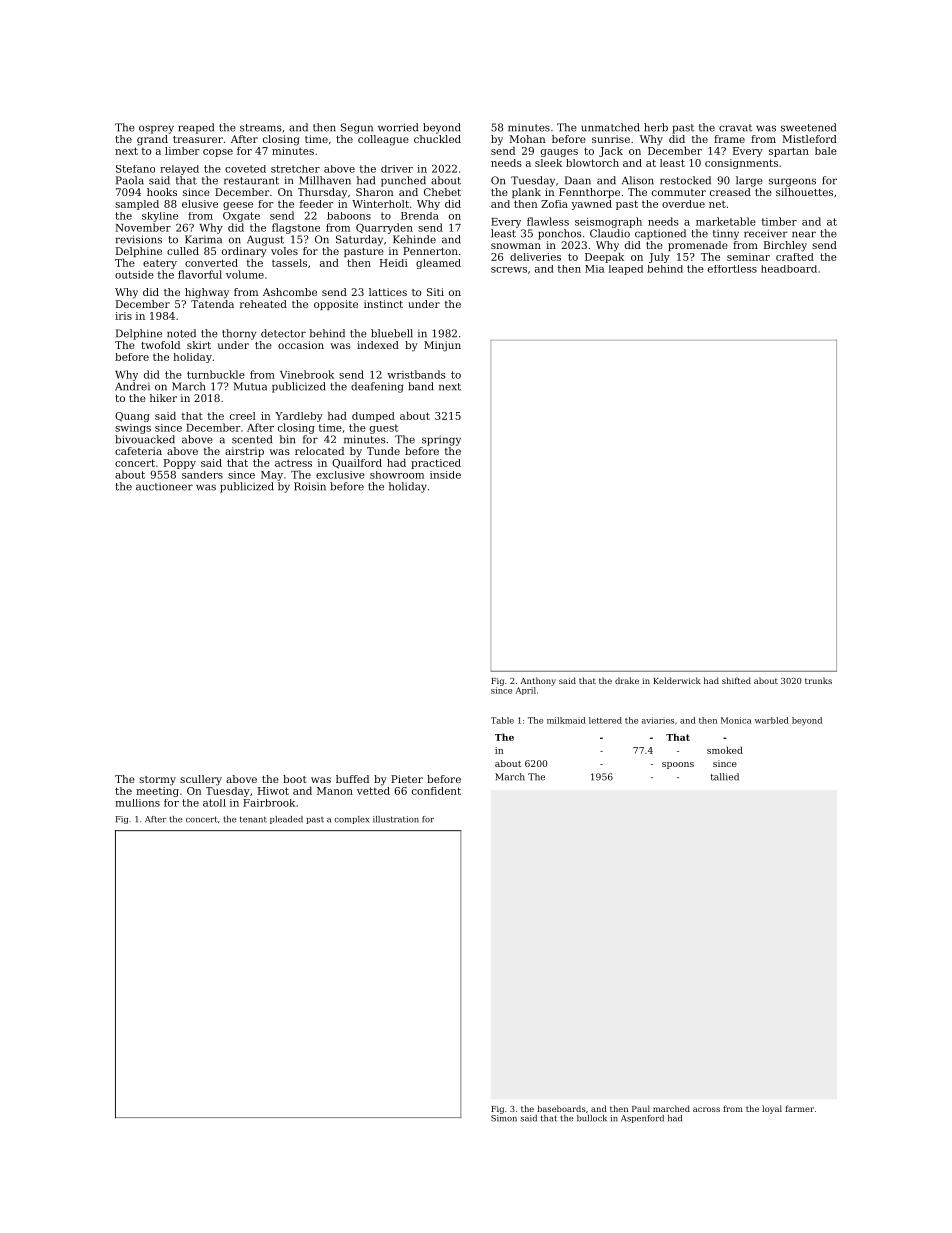 Image resolution: width=952 pixels, height=1233 pixels. What do you see at coordinates (592, 1118) in the screenshot?
I see `bullock` at bounding box center [592, 1118].
